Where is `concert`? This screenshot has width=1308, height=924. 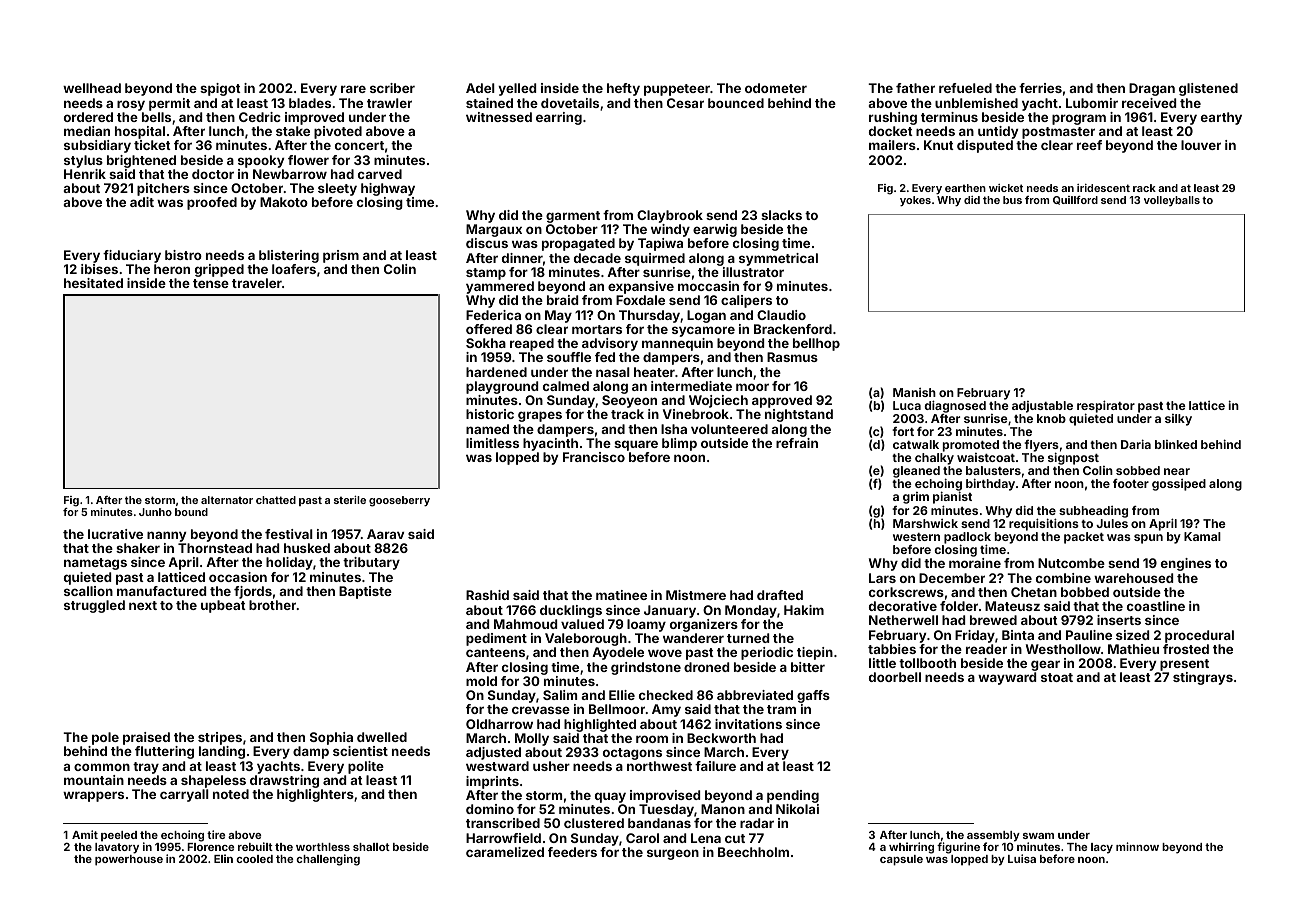 concert is located at coordinates (359, 145).
